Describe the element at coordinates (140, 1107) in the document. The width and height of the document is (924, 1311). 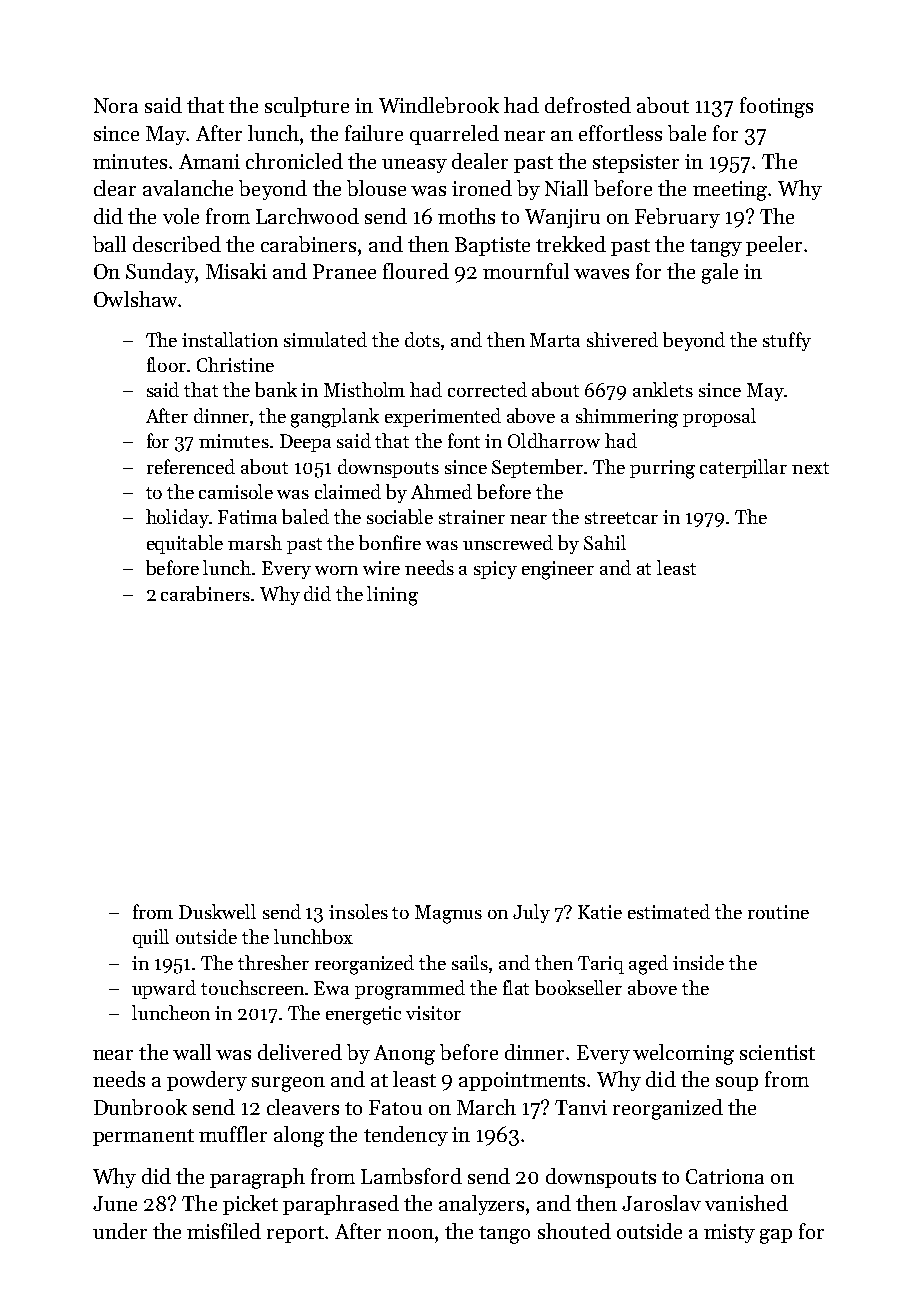
I see `Dunbrook` at that location.
